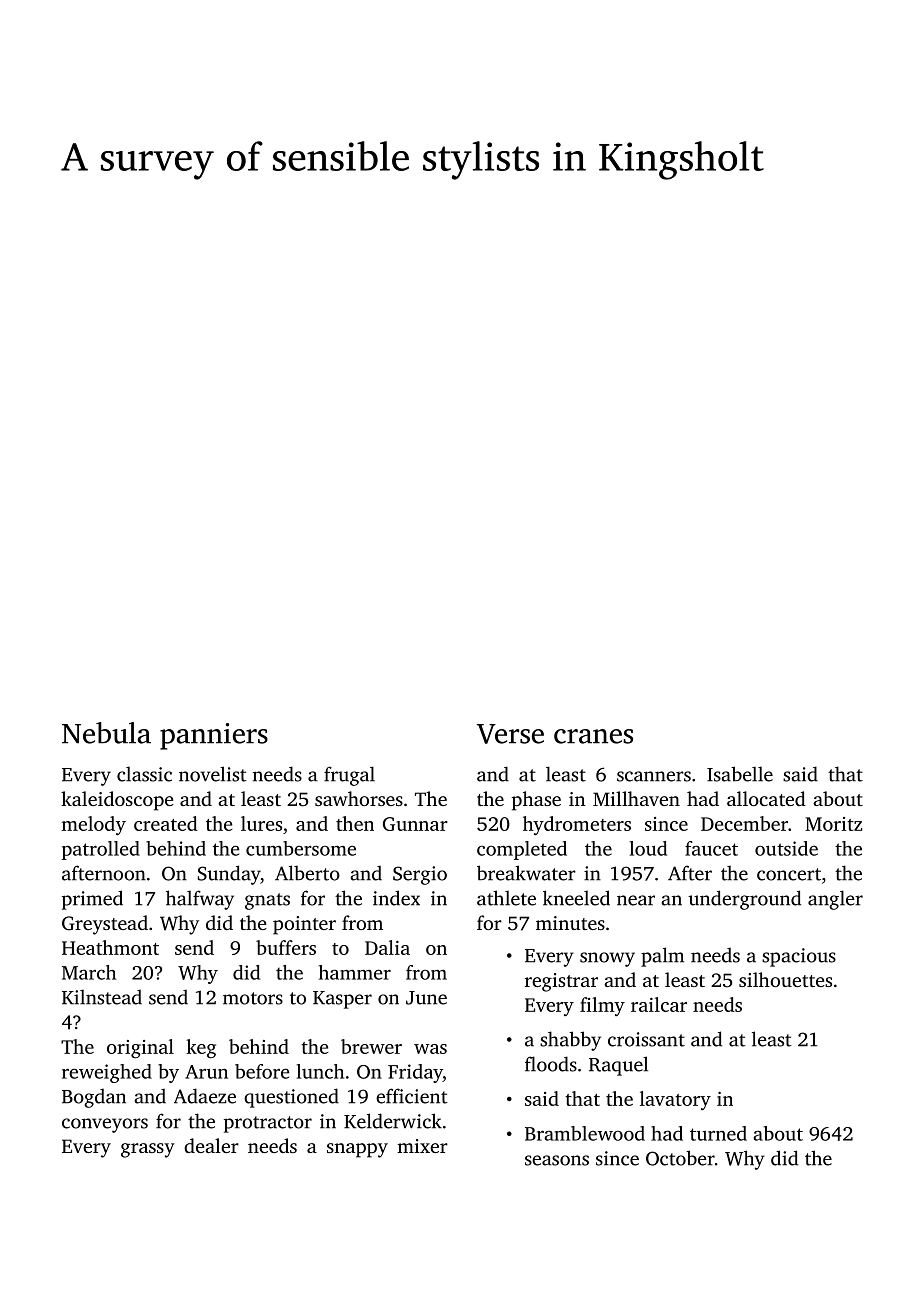 The height and width of the document is (1311, 924). What do you see at coordinates (205, 1096) in the document?
I see `Adaeze` at bounding box center [205, 1096].
